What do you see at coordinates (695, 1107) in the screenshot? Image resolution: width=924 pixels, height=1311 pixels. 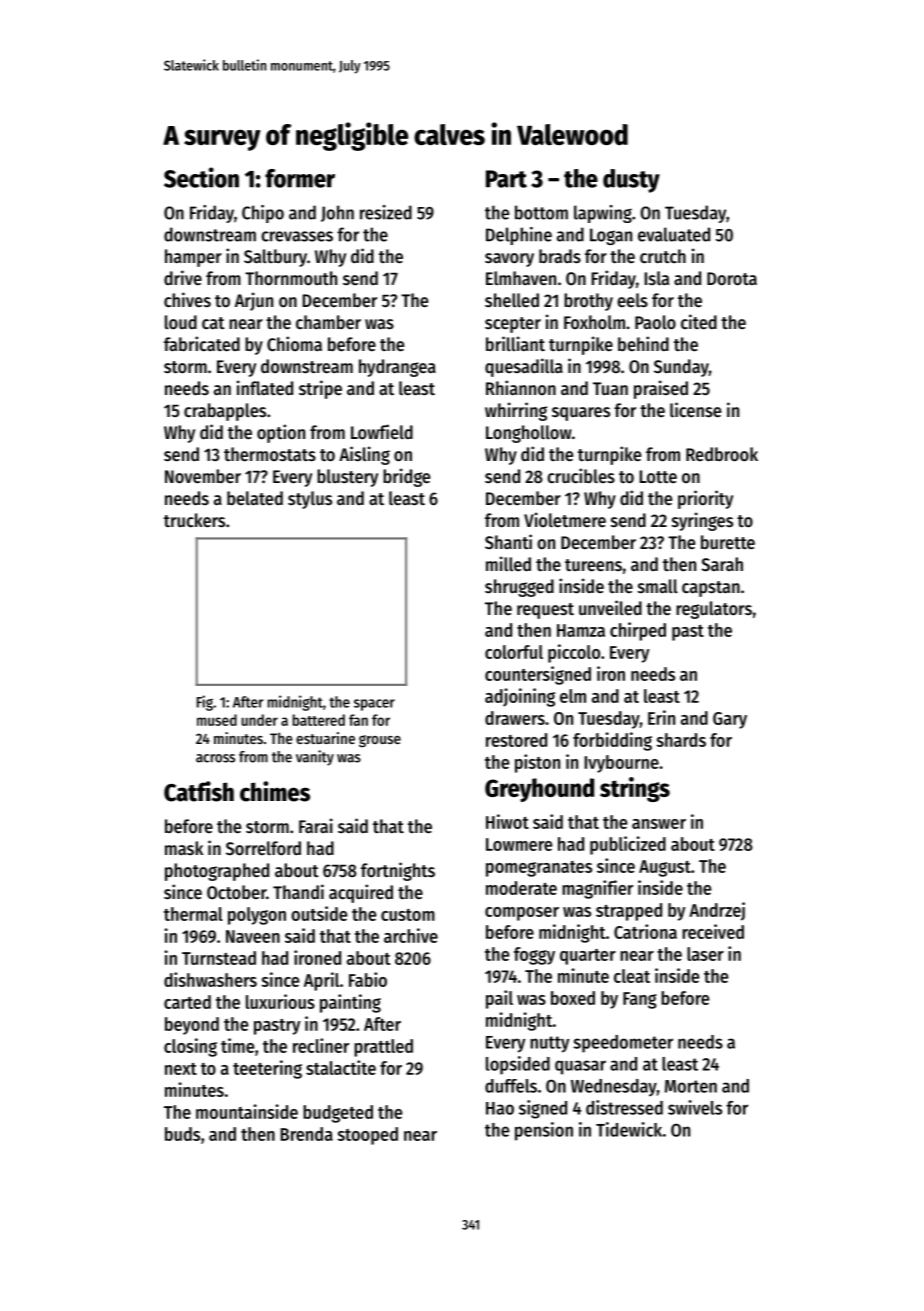 I see `swivels` at bounding box center [695, 1107].
